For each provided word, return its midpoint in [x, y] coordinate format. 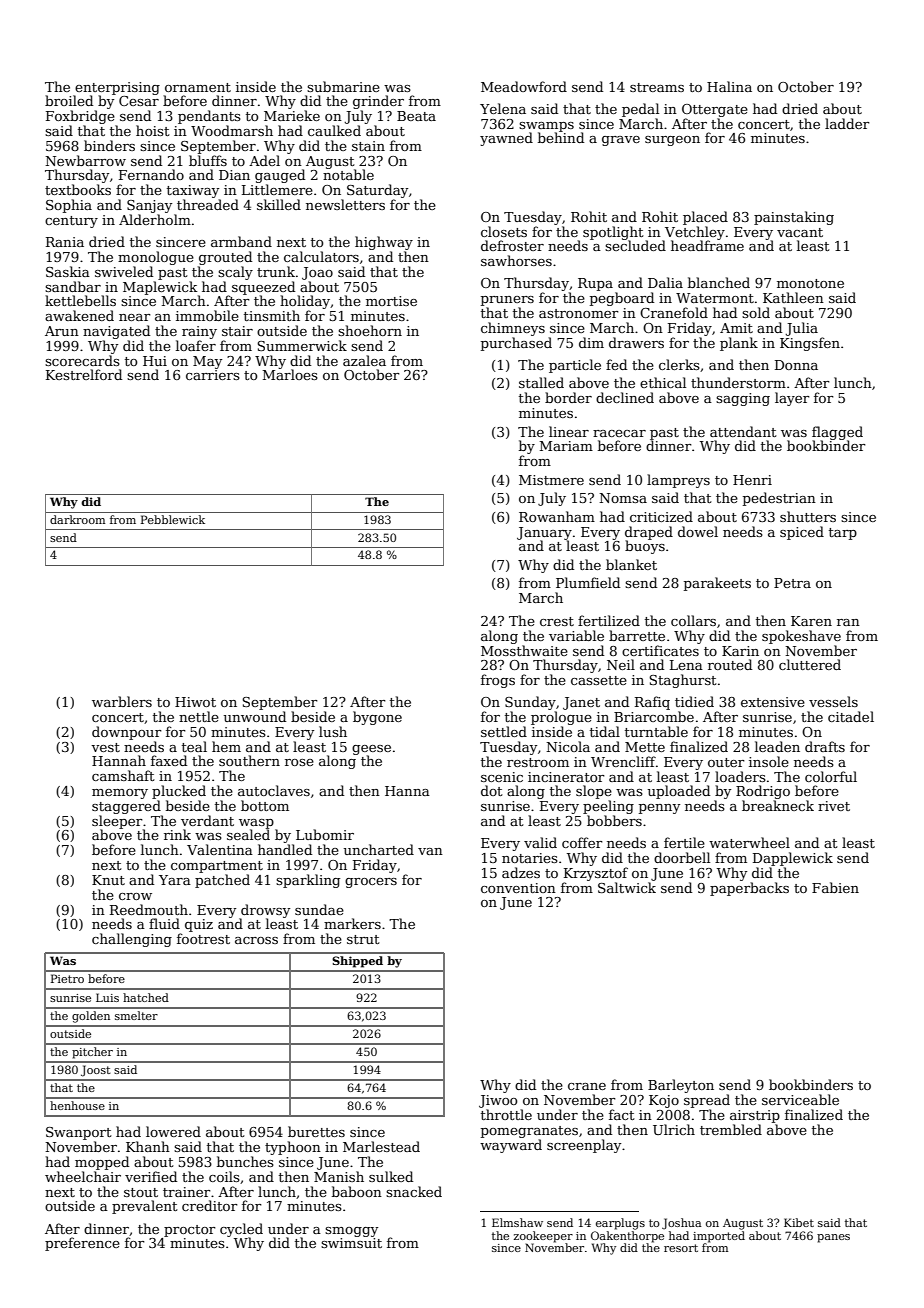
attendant [743, 431]
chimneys [513, 329]
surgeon [672, 141]
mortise [391, 301]
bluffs [208, 160]
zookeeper [543, 1237]
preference [82, 1244]
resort [681, 1248]
